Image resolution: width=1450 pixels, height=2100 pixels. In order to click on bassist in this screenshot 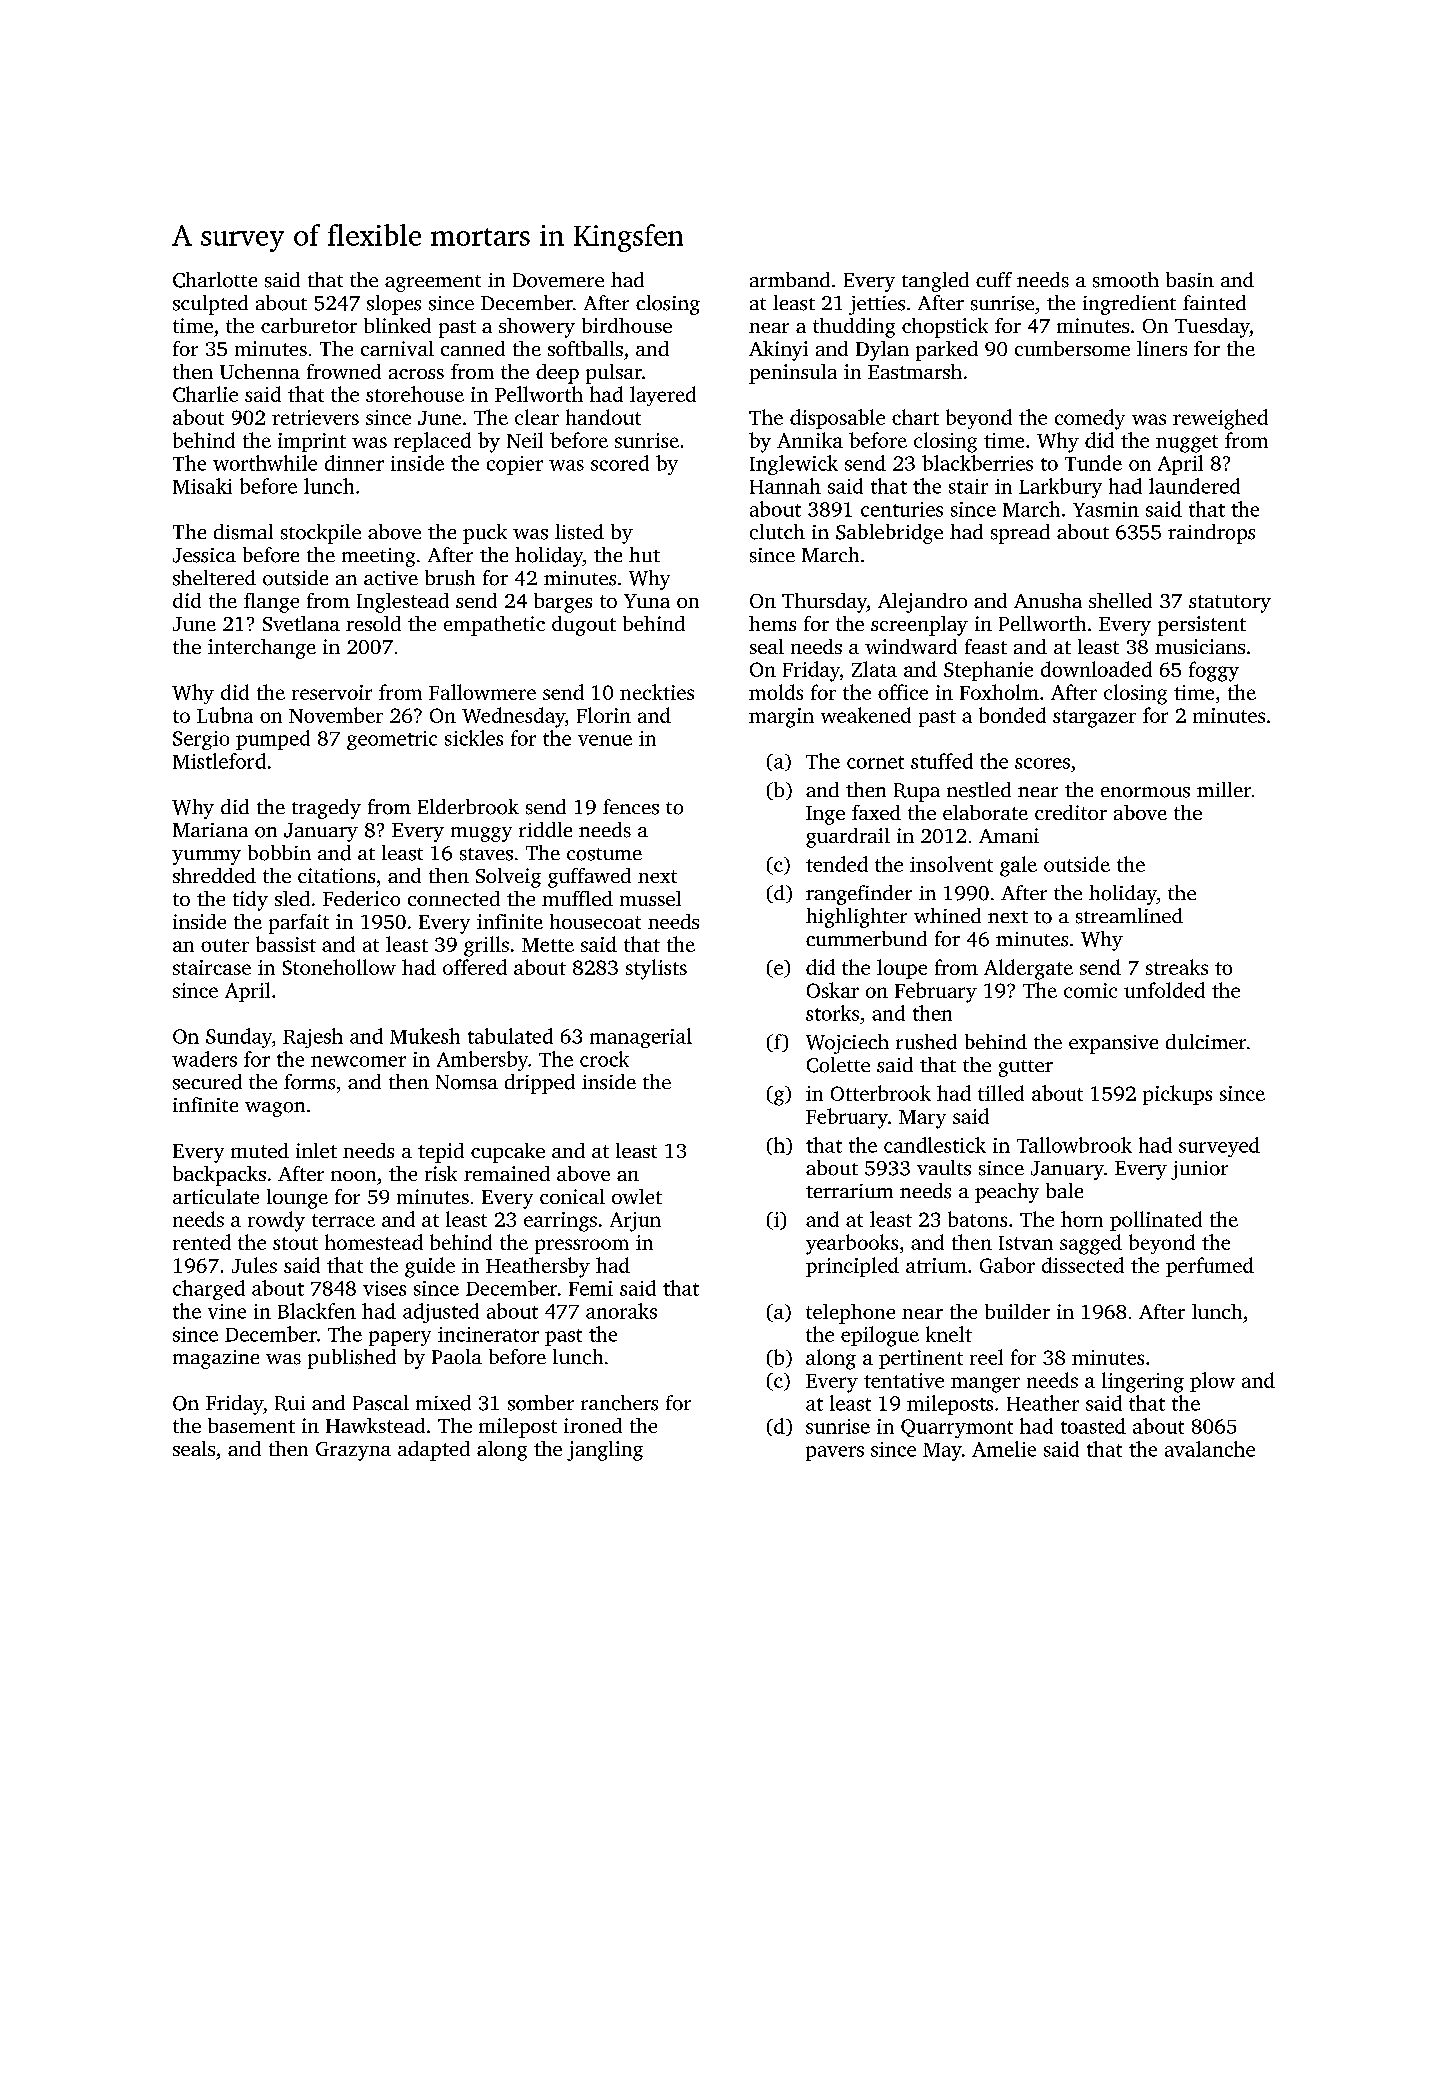, I will do `click(286, 944)`.
